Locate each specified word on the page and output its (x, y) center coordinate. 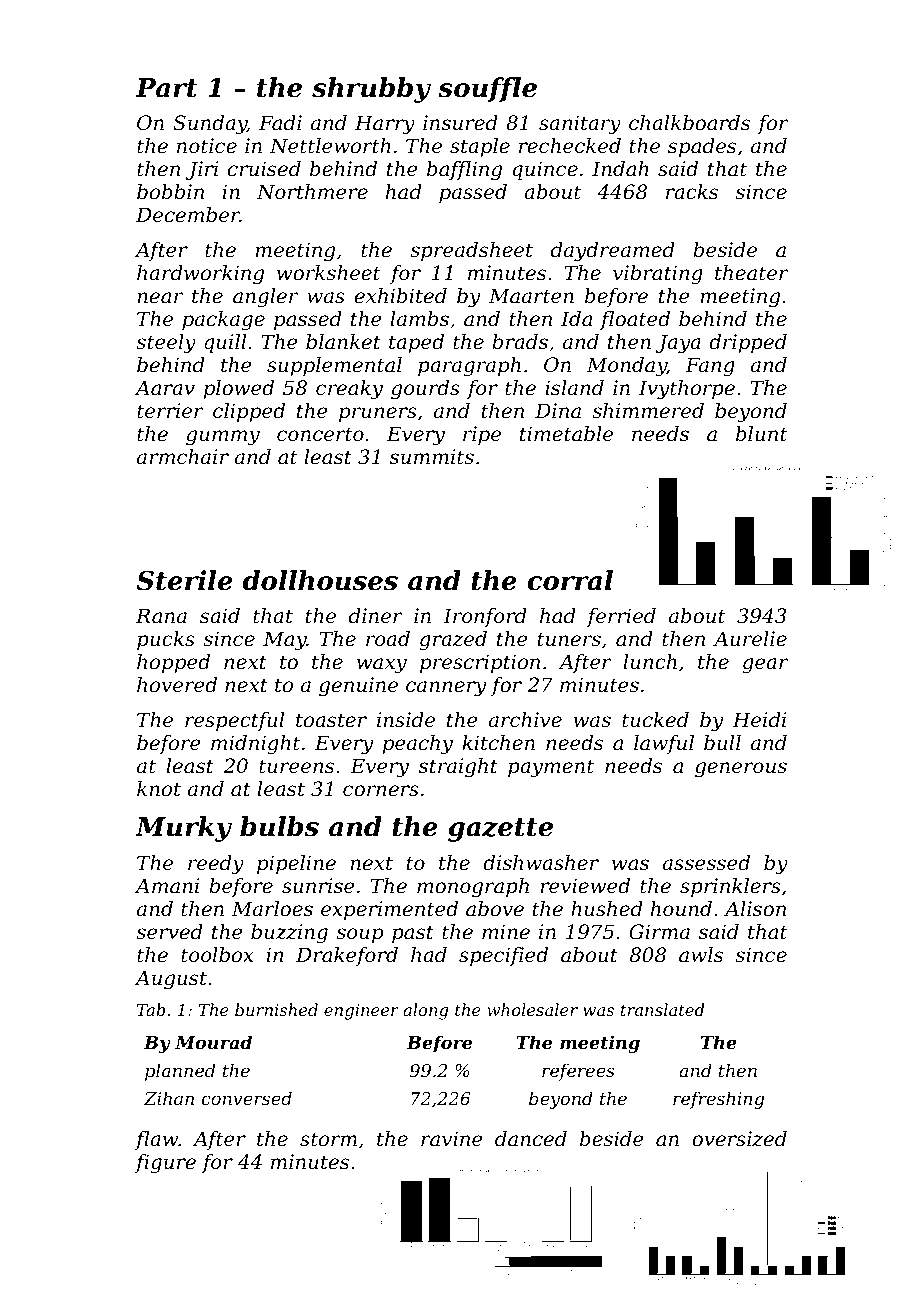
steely (166, 344)
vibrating (658, 275)
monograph (473, 888)
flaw (156, 1140)
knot (159, 789)
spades (702, 147)
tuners (569, 639)
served (169, 932)
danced (531, 1139)
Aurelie (750, 639)
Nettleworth (330, 146)
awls (701, 955)
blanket (343, 342)
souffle (487, 89)
